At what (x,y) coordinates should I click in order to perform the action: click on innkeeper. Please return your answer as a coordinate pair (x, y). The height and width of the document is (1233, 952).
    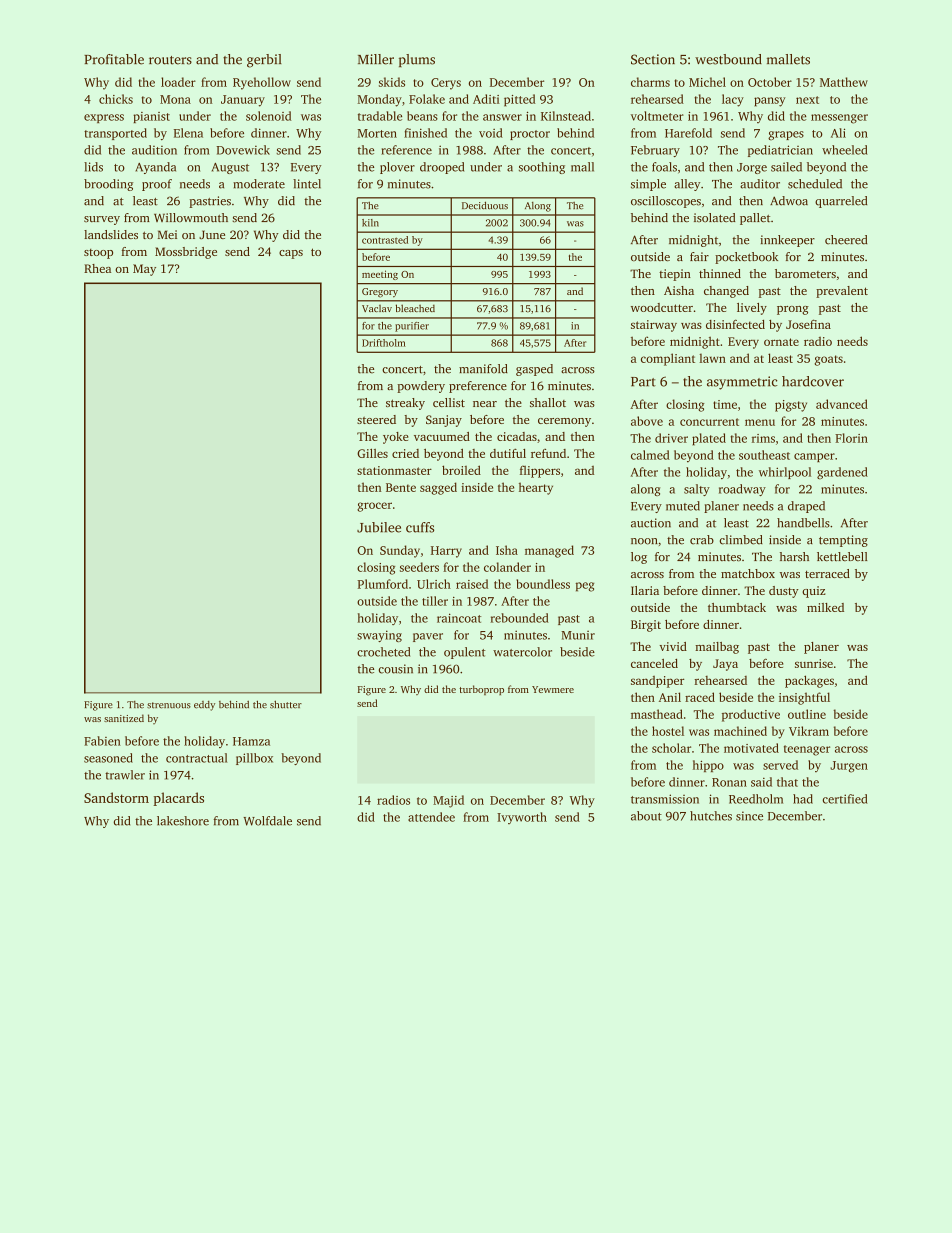
    Looking at the image, I should click on (787, 241).
